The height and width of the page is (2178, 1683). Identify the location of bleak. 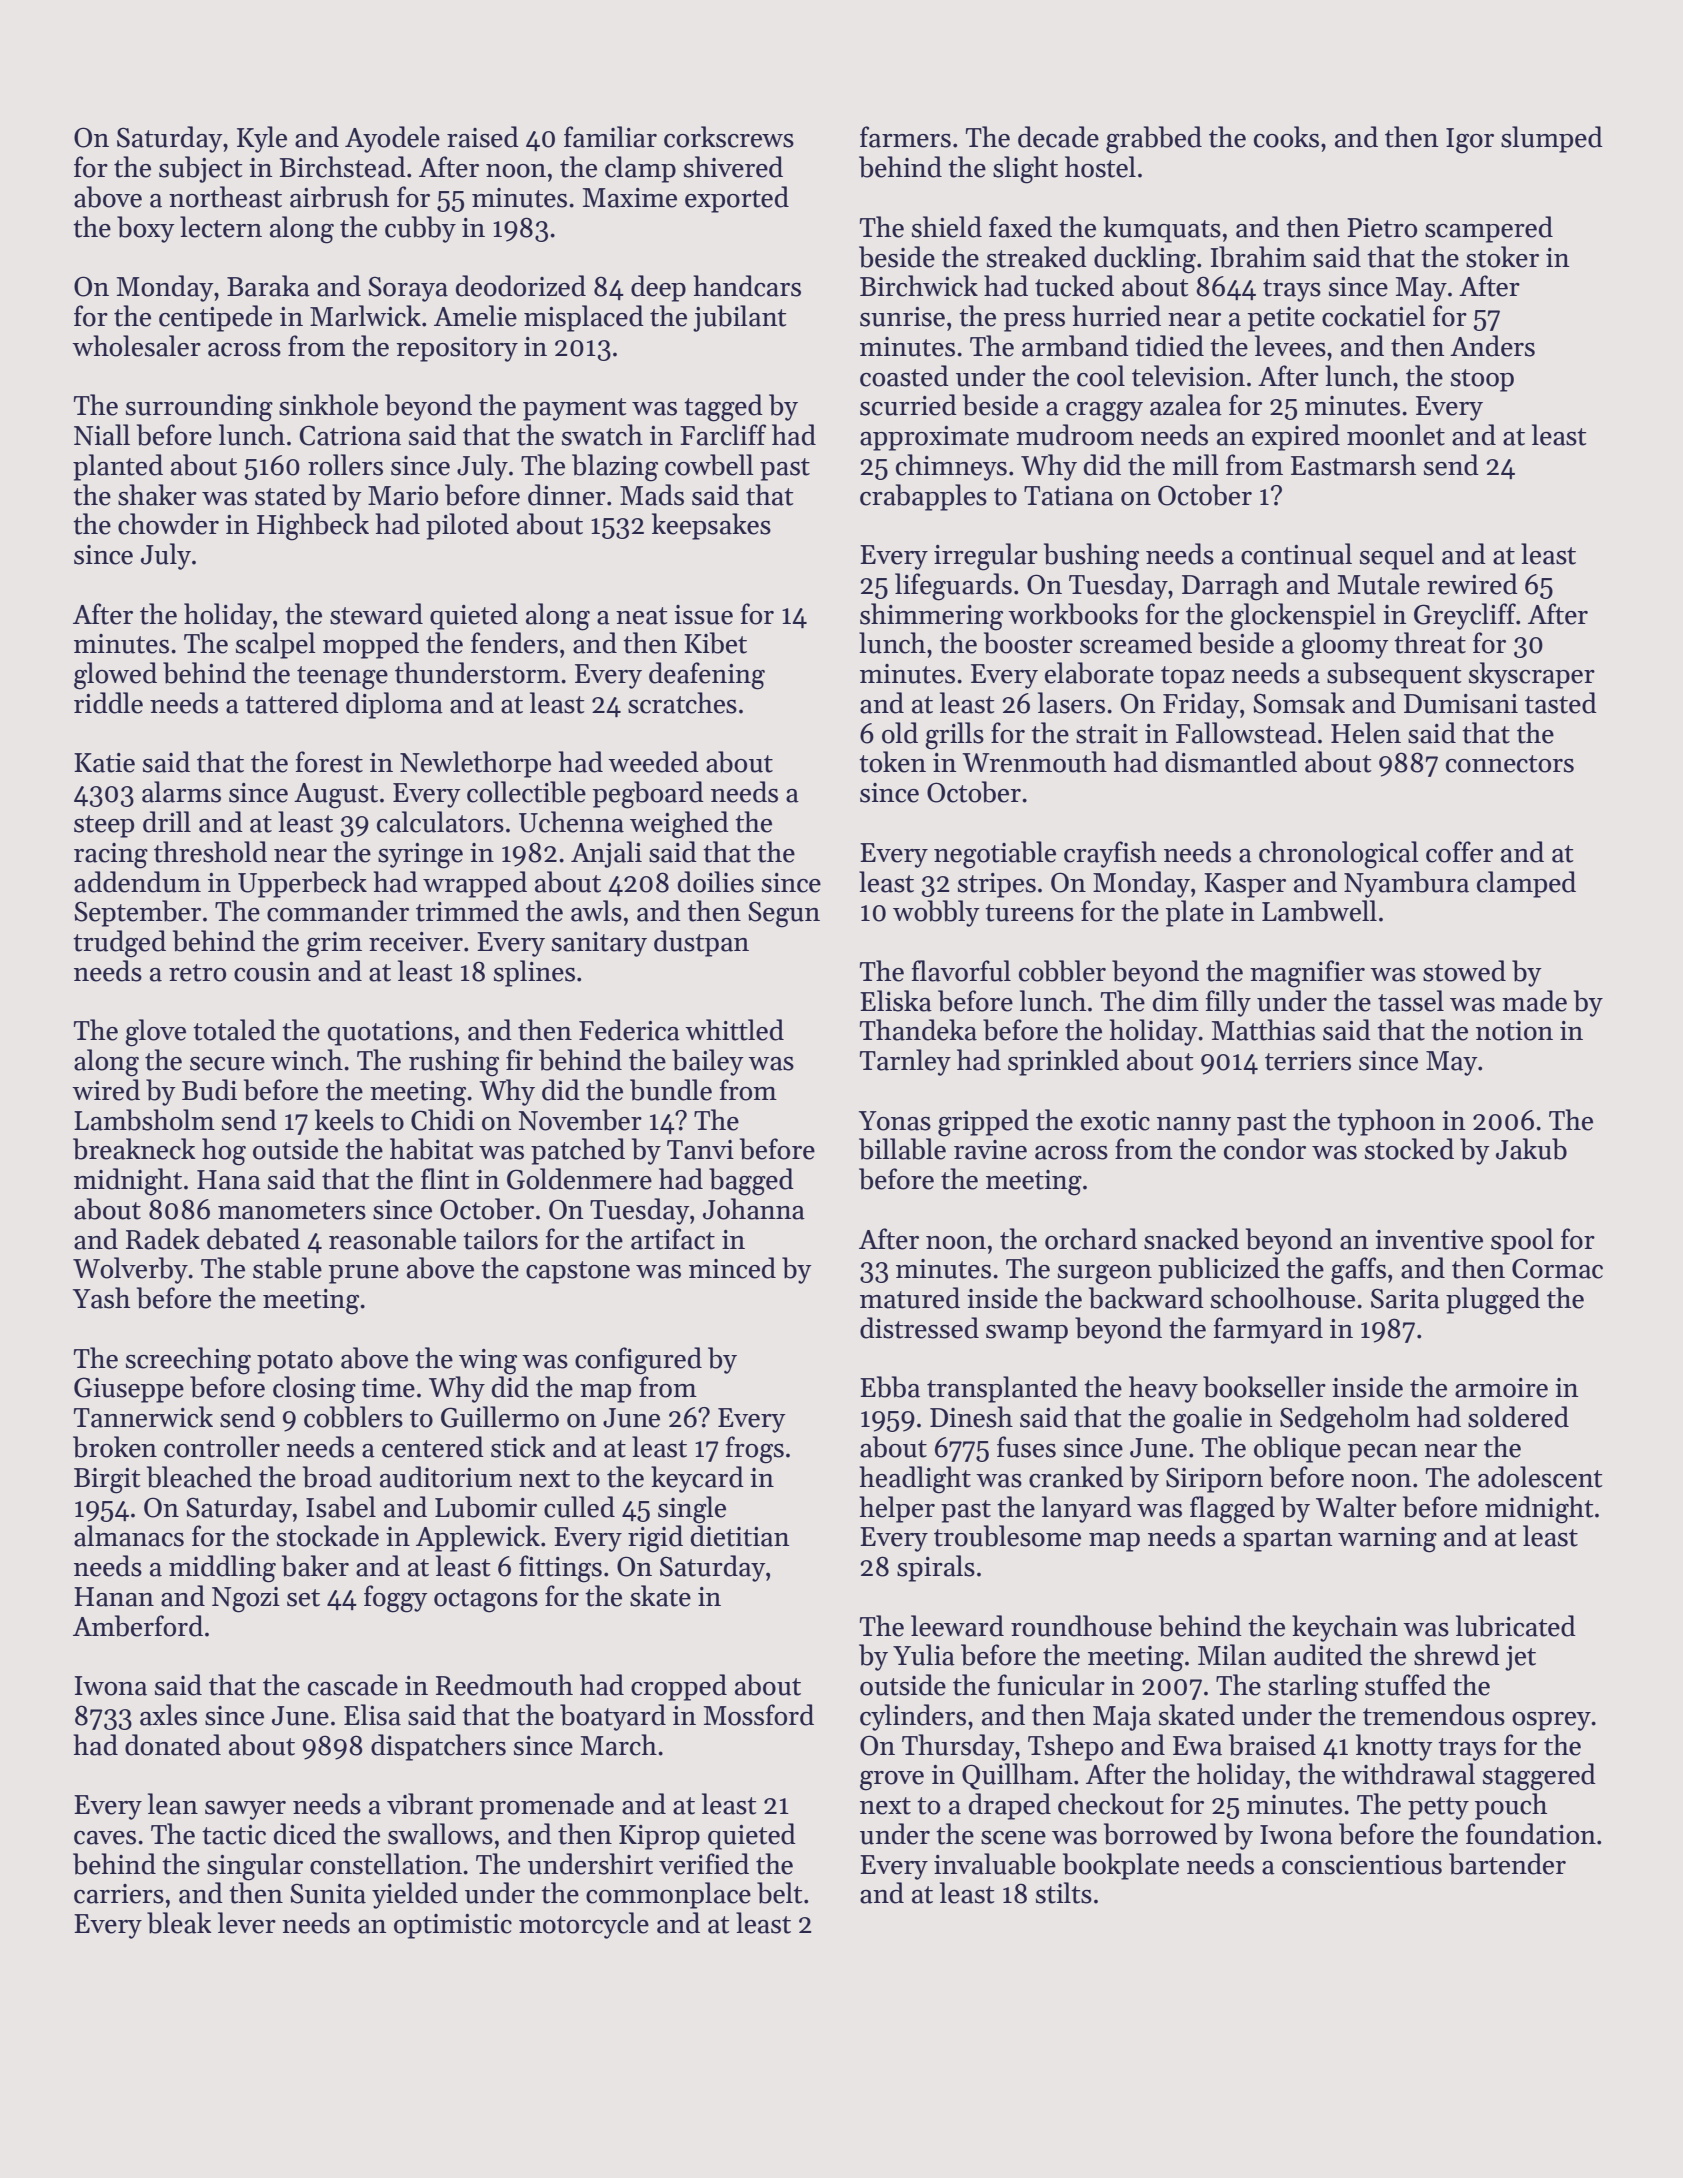
(179, 1923).
